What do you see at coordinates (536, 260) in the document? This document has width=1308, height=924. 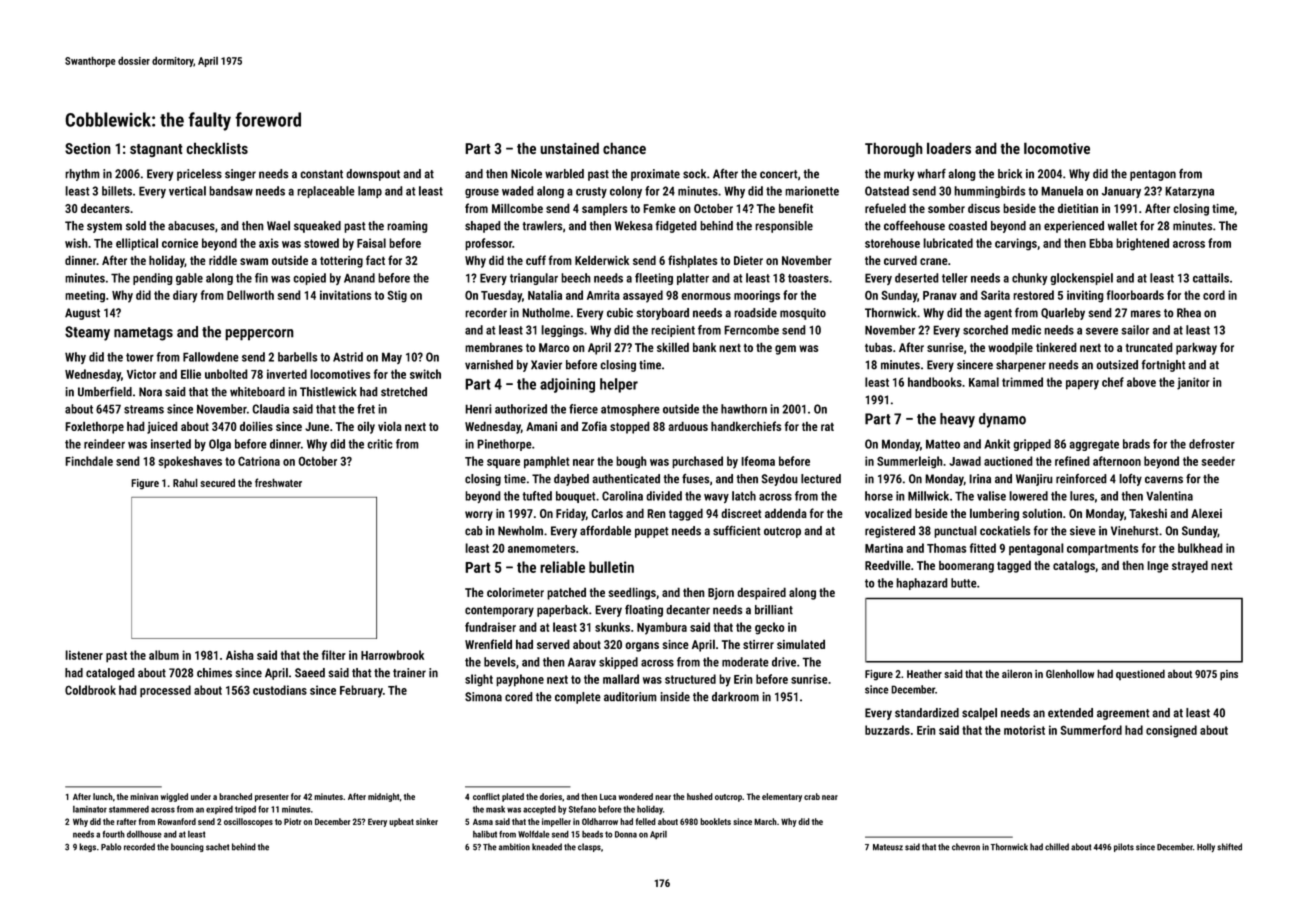 I see `cuff` at bounding box center [536, 260].
